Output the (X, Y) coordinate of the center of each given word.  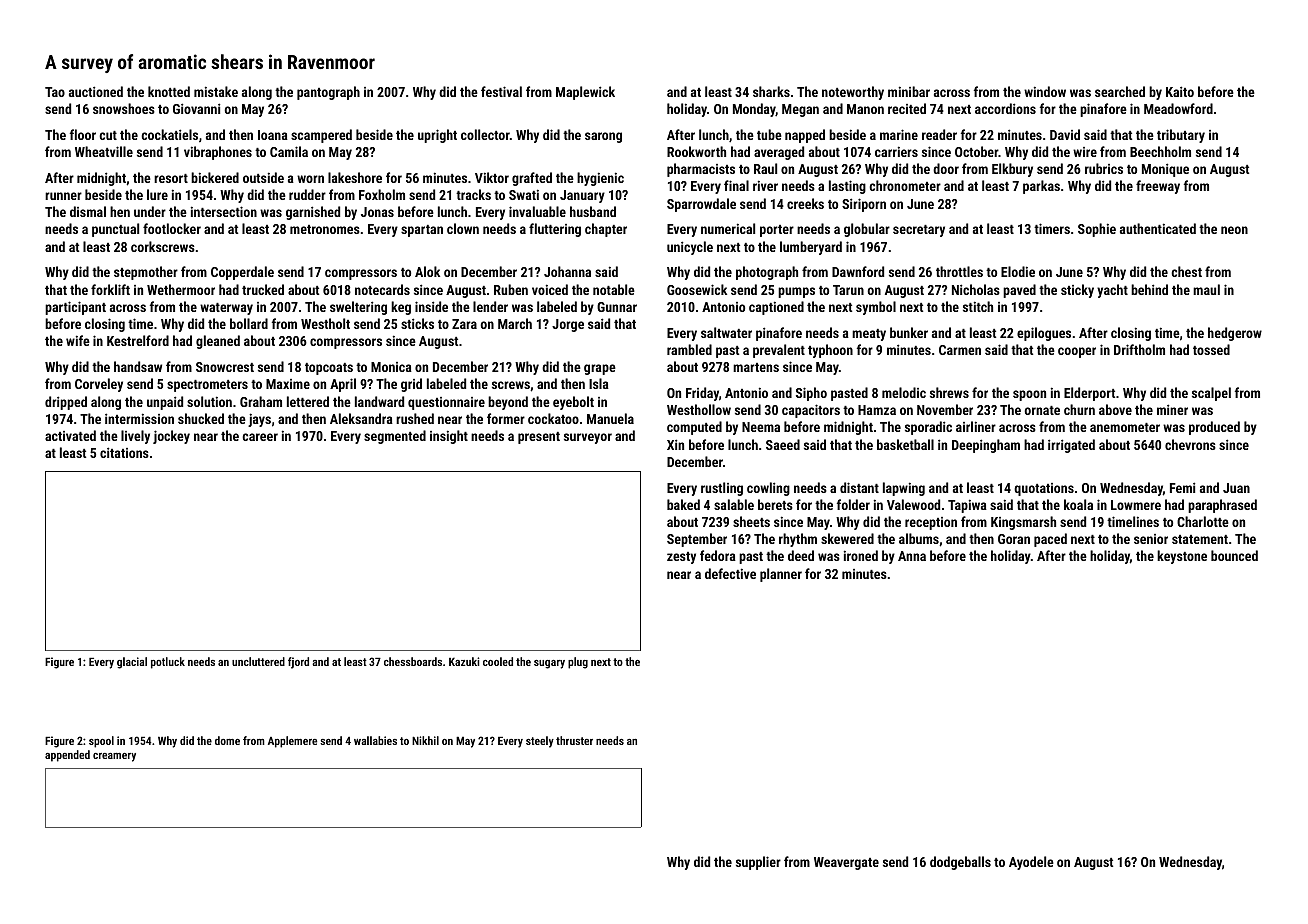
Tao (55, 92)
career (260, 437)
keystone (1182, 557)
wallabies (375, 740)
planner (781, 575)
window (1045, 91)
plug (578, 663)
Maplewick (585, 93)
